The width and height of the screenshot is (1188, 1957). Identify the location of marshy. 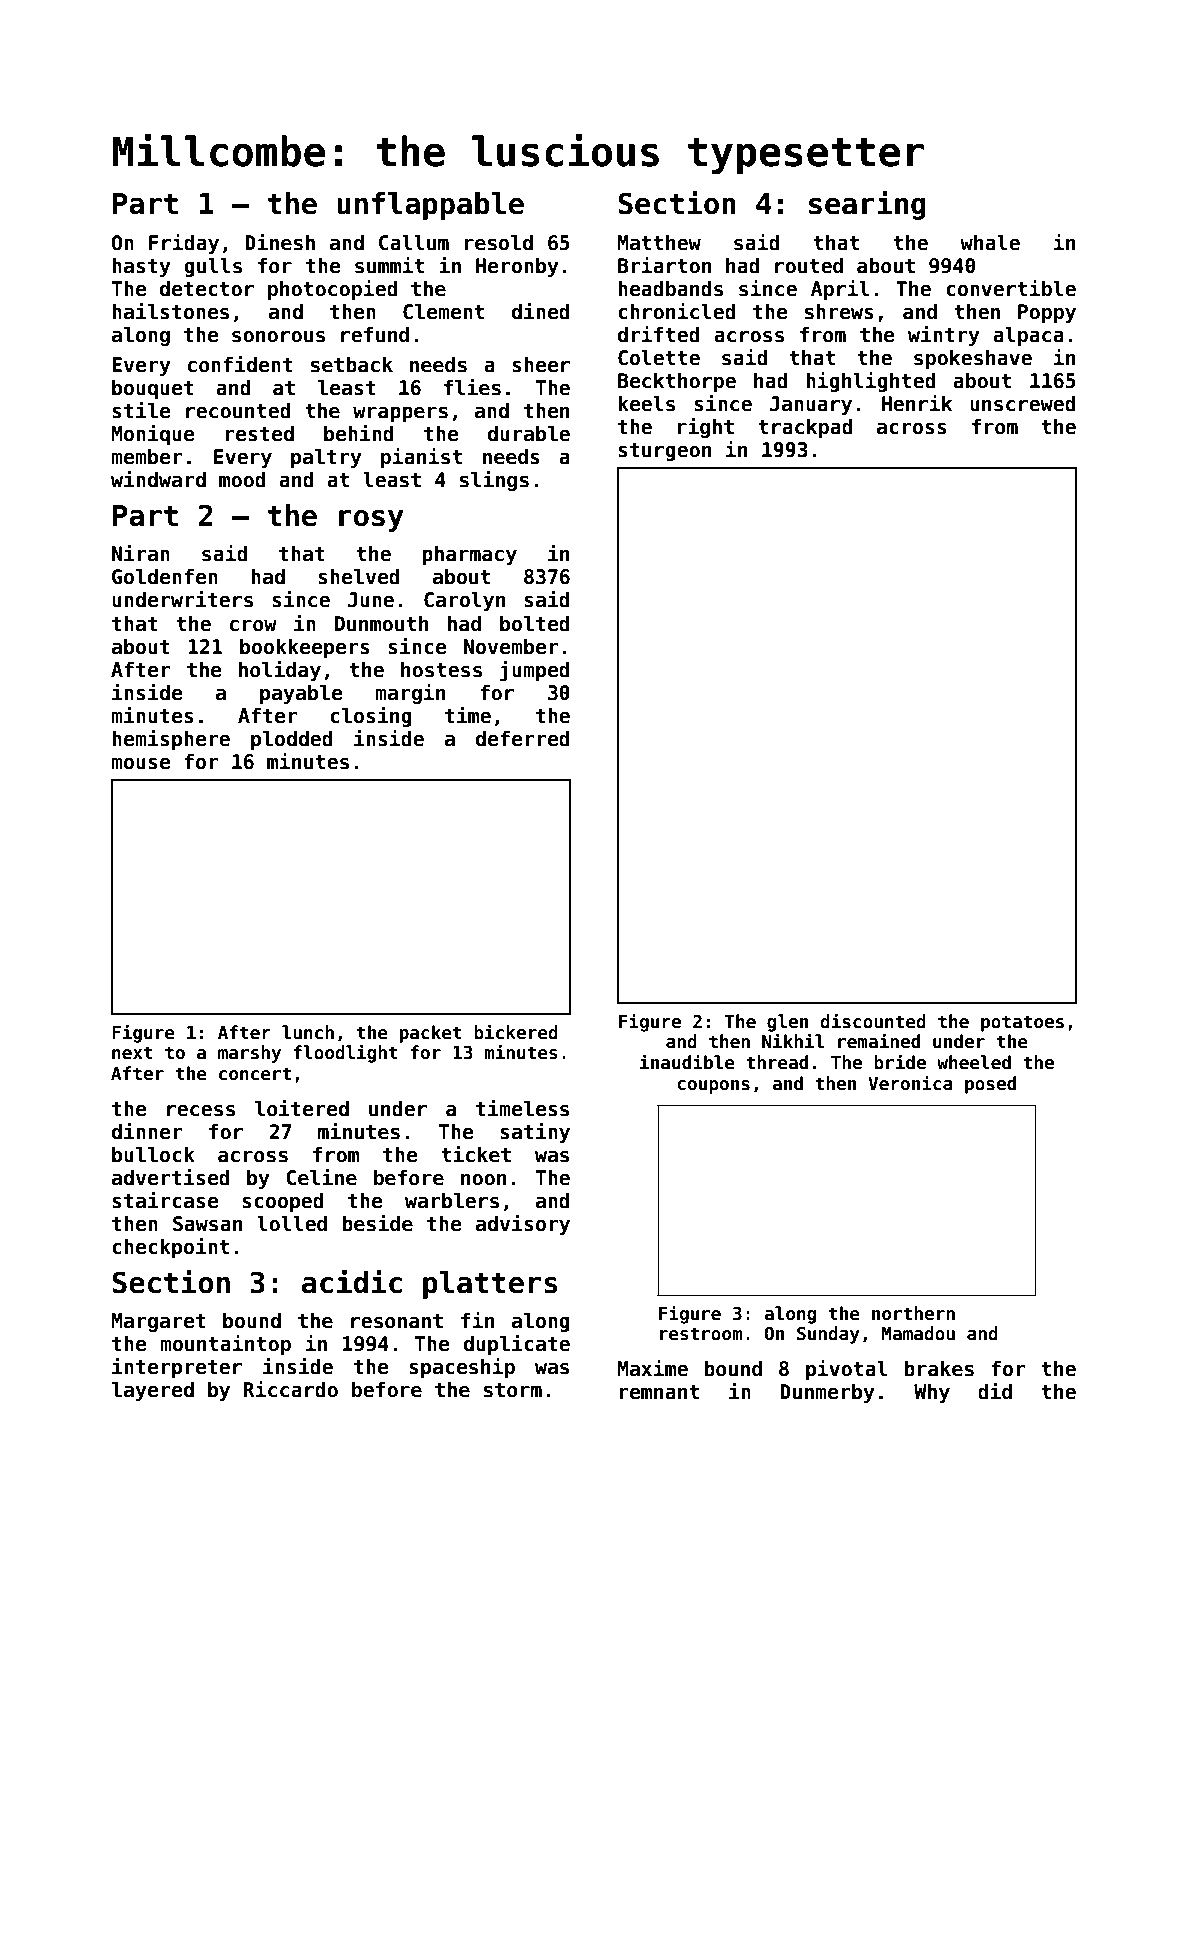
(249, 1054).
